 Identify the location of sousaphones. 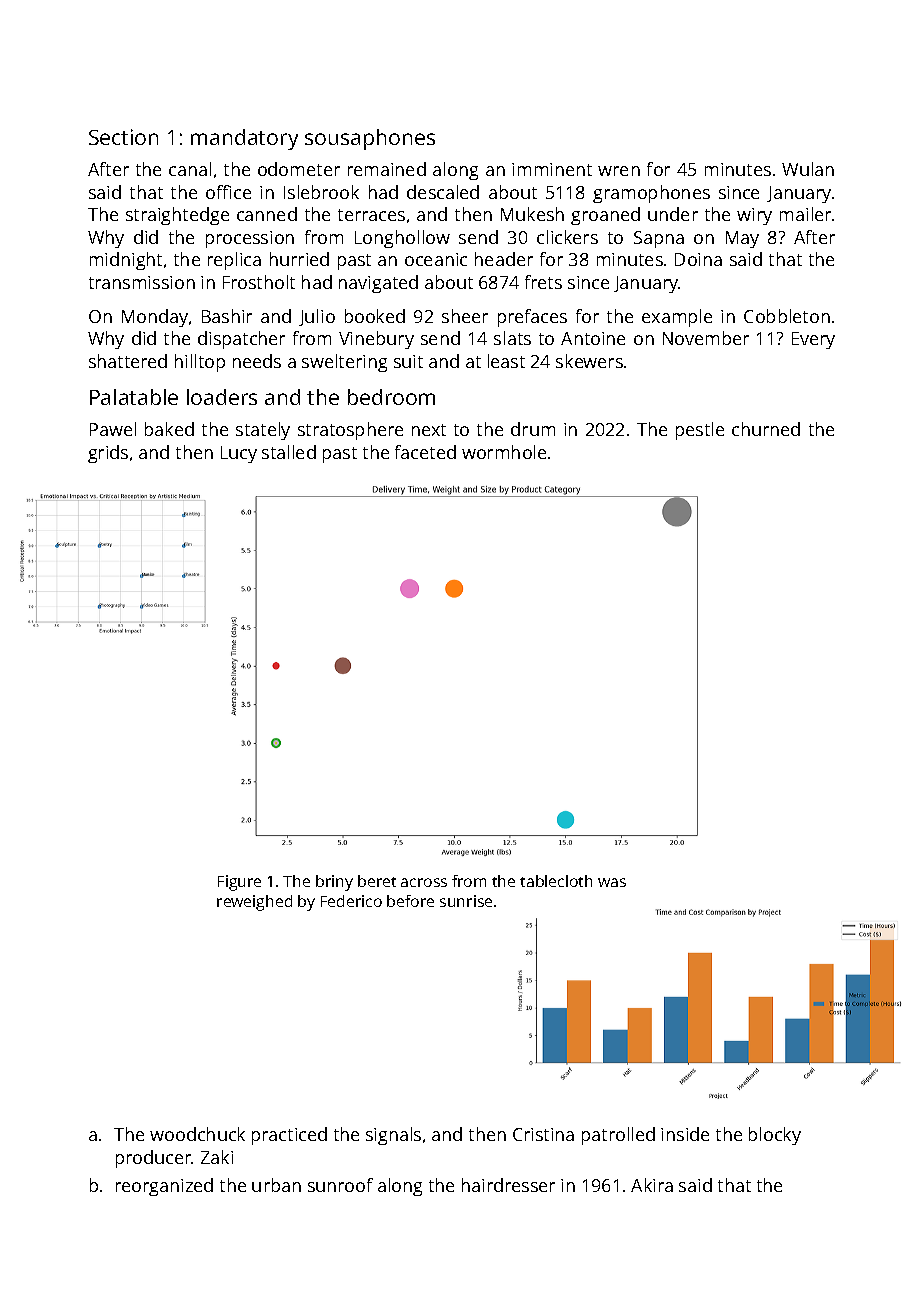
(370, 139).
